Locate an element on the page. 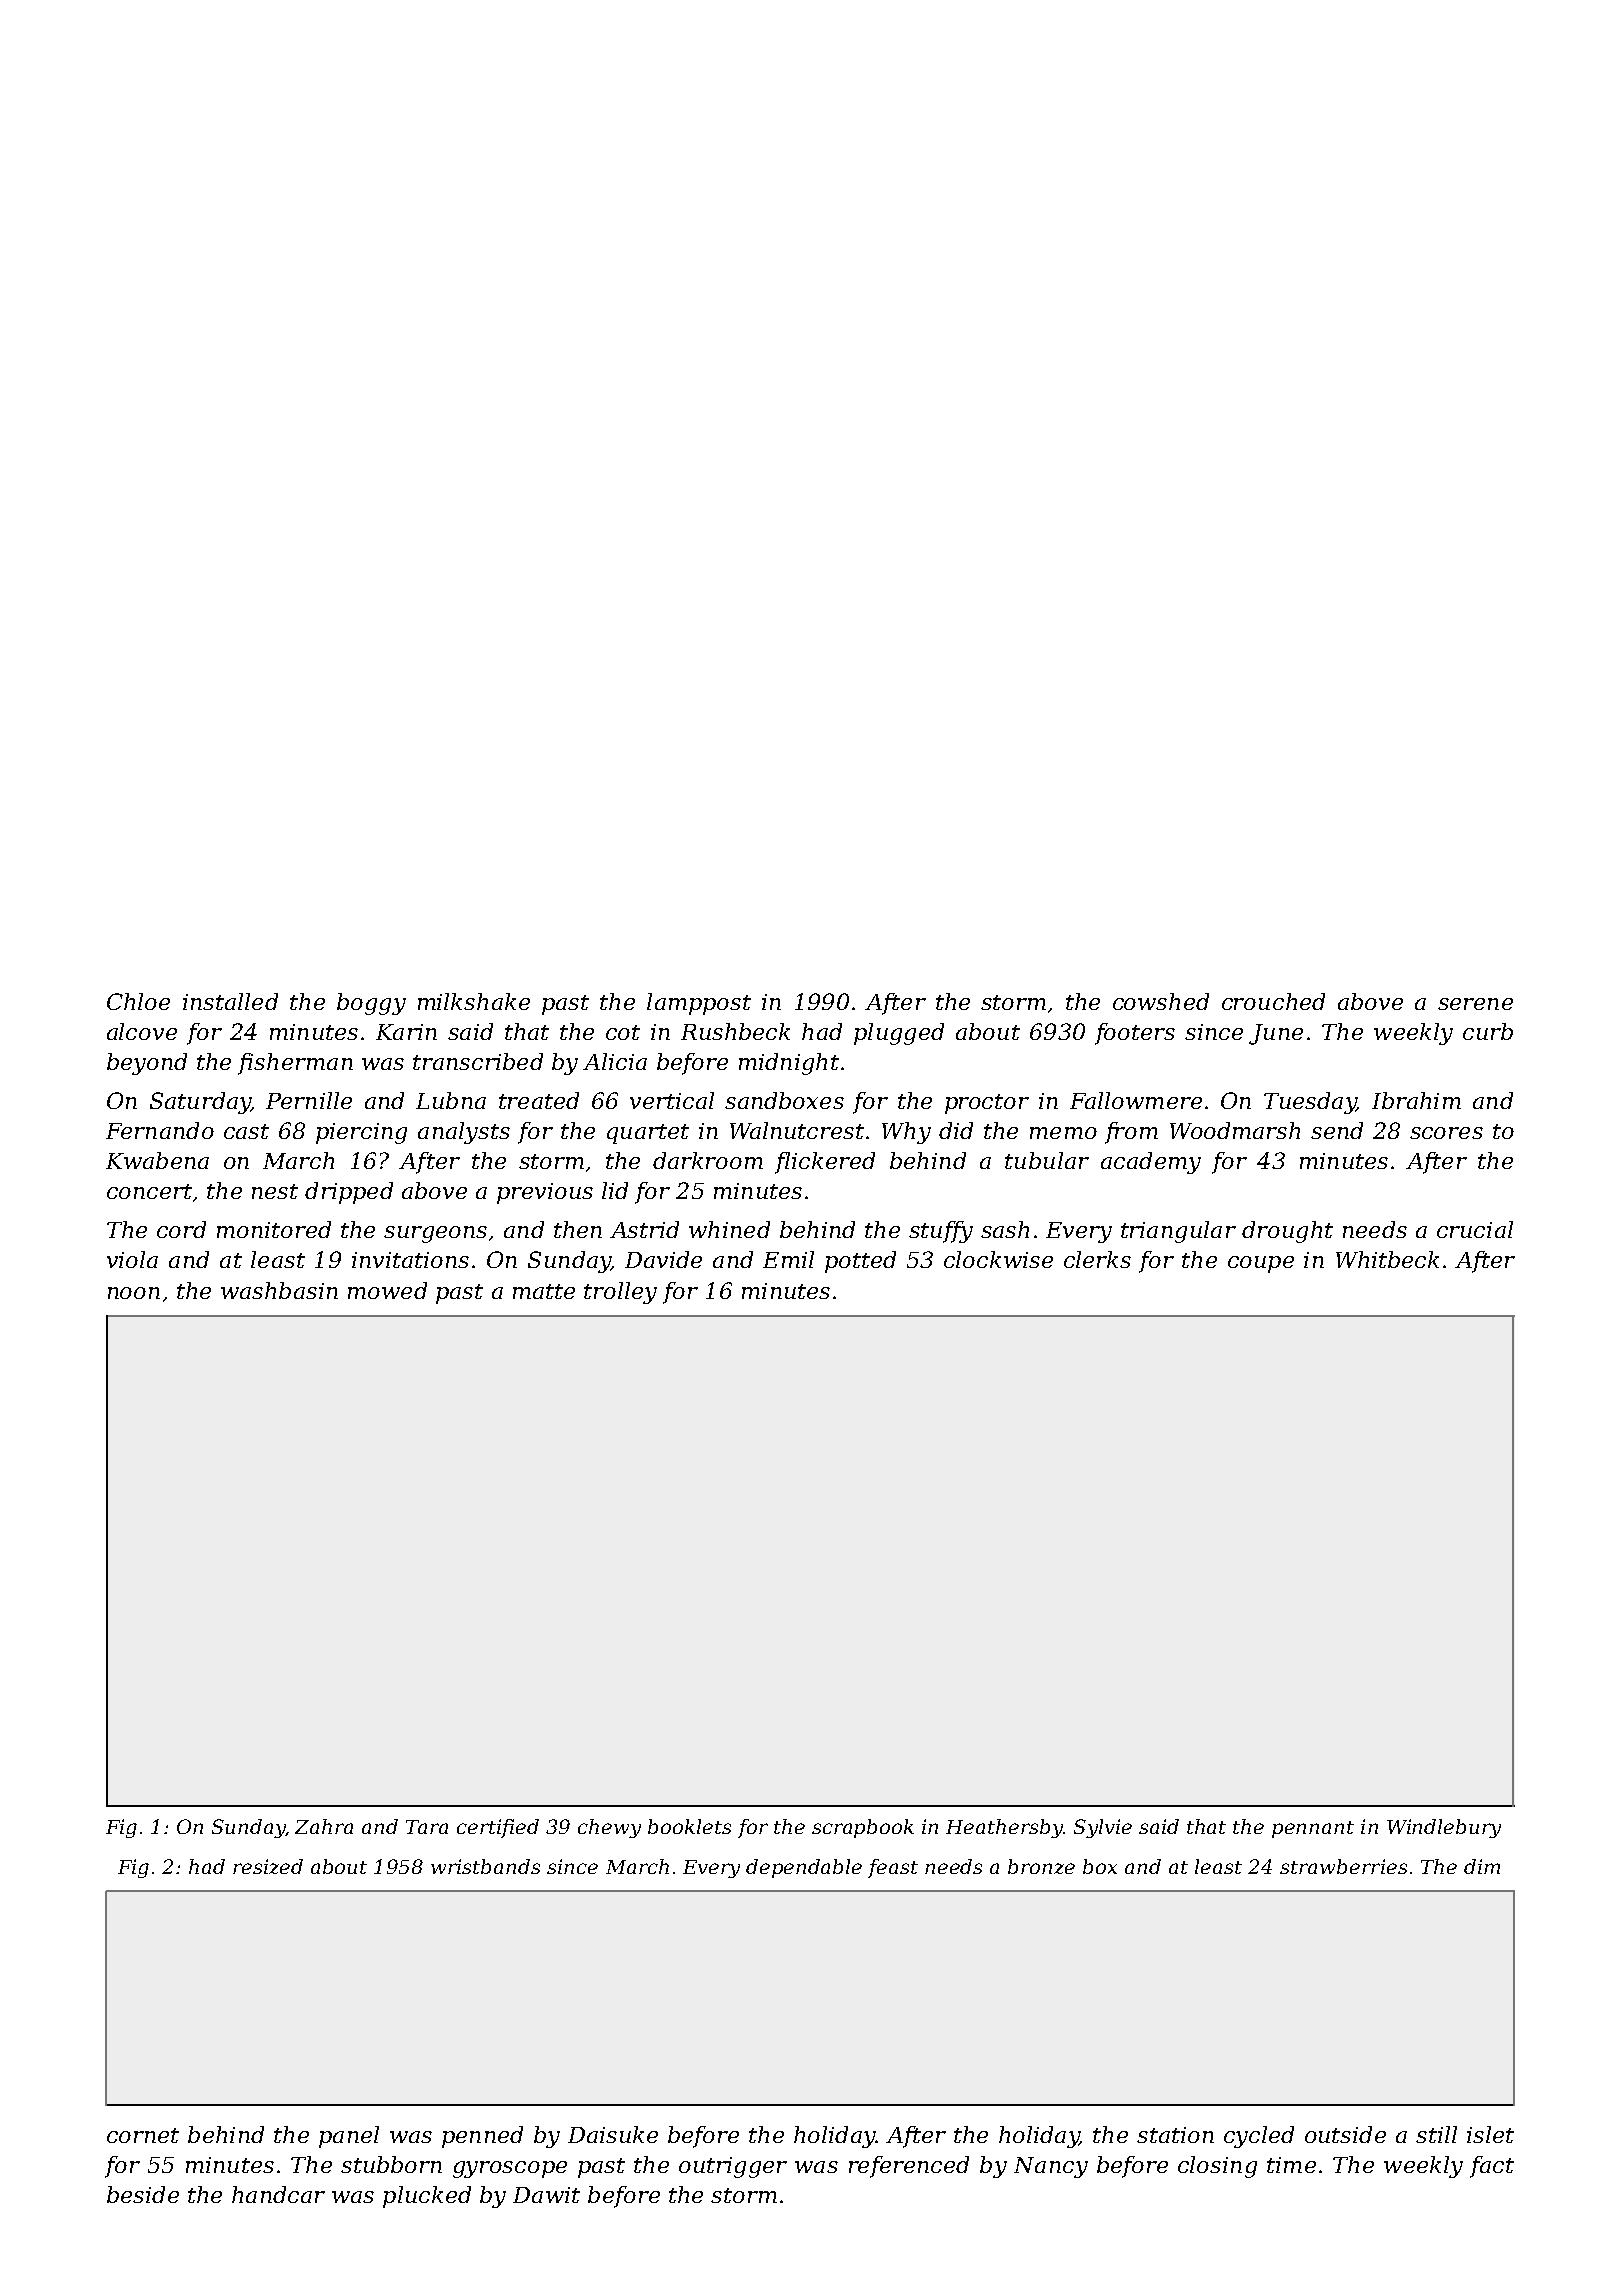 The image size is (1620, 2292). matte is located at coordinates (544, 1291).
